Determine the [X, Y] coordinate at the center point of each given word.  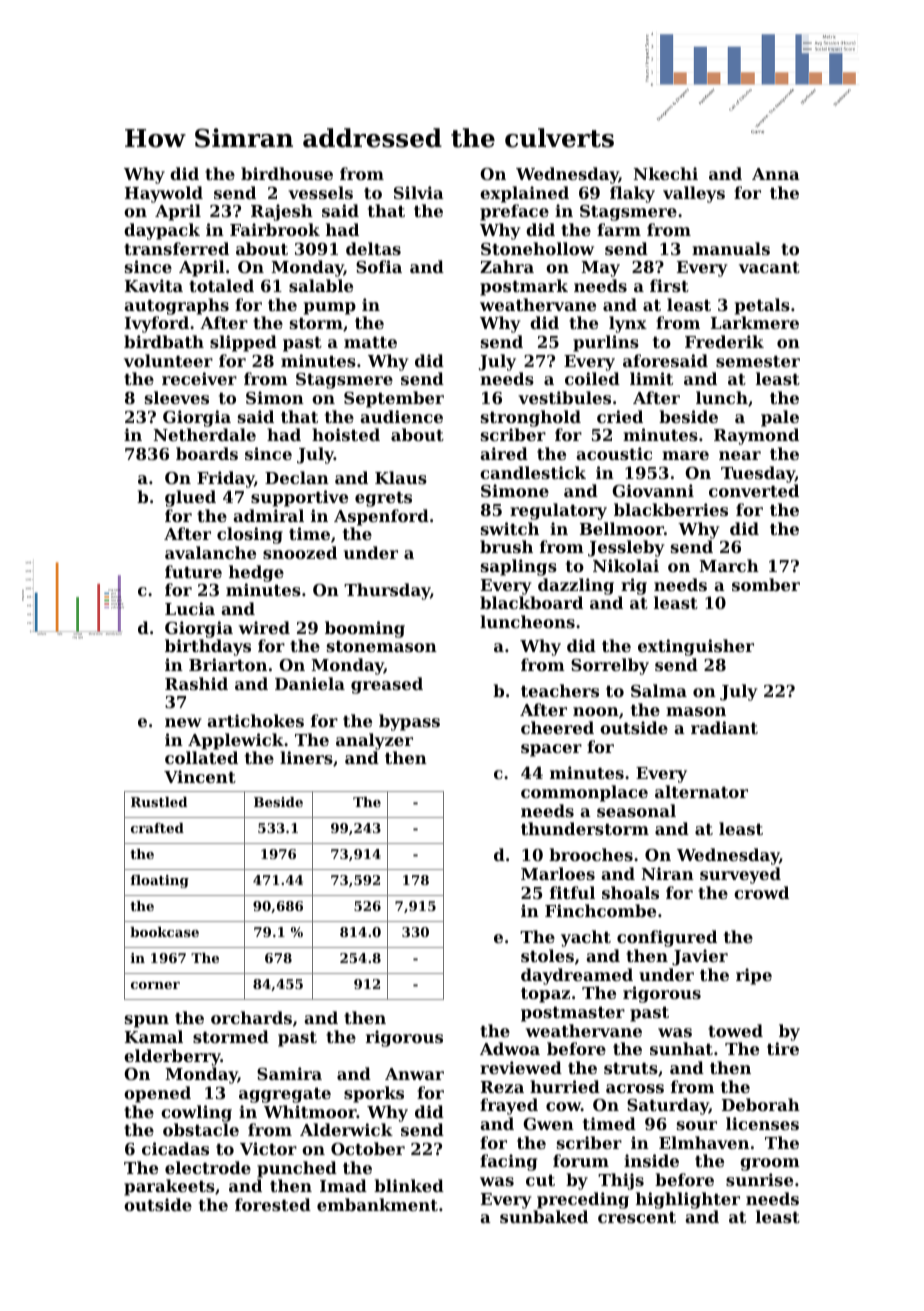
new [183, 722]
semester [758, 361]
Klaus [401, 477]
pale [780, 418]
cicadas [175, 1148]
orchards [251, 1017]
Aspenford [381, 517]
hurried [565, 1086]
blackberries [671, 509]
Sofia [379, 266]
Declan [297, 477]
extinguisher [696, 647]
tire [783, 1048]
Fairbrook [275, 229]
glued [190, 498]
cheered [557, 727]
